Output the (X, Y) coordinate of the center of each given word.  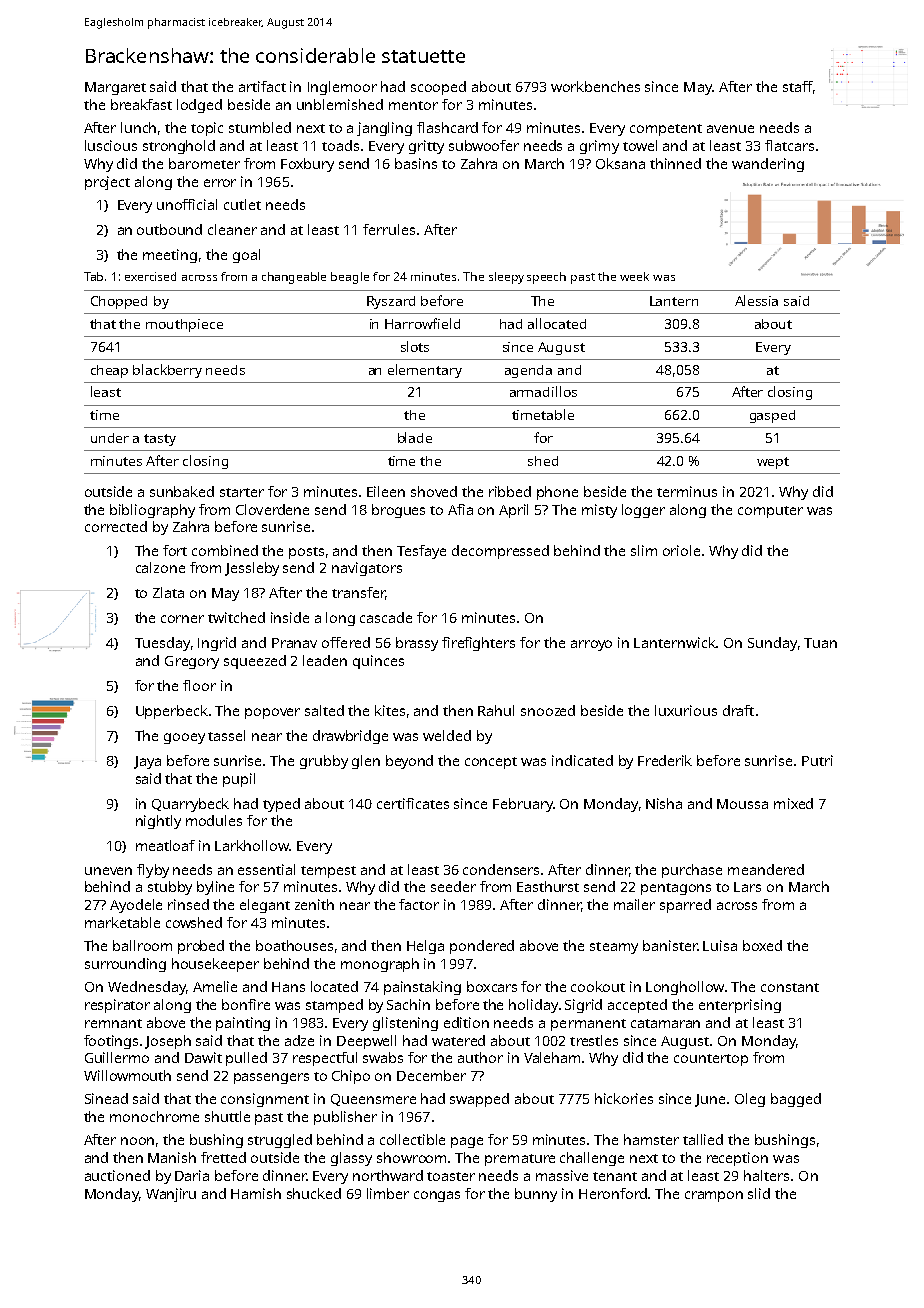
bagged (796, 1100)
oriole (681, 550)
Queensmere (373, 1100)
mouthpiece (184, 325)
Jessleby (252, 569)
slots (415, 346)
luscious (111, 145)
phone (557, 493)
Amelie (215, 986)
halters (766, 1175)
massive (562, 1175)
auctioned (117, 1175)
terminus (687, 491)
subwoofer (484, 145)
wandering (768, 165)
